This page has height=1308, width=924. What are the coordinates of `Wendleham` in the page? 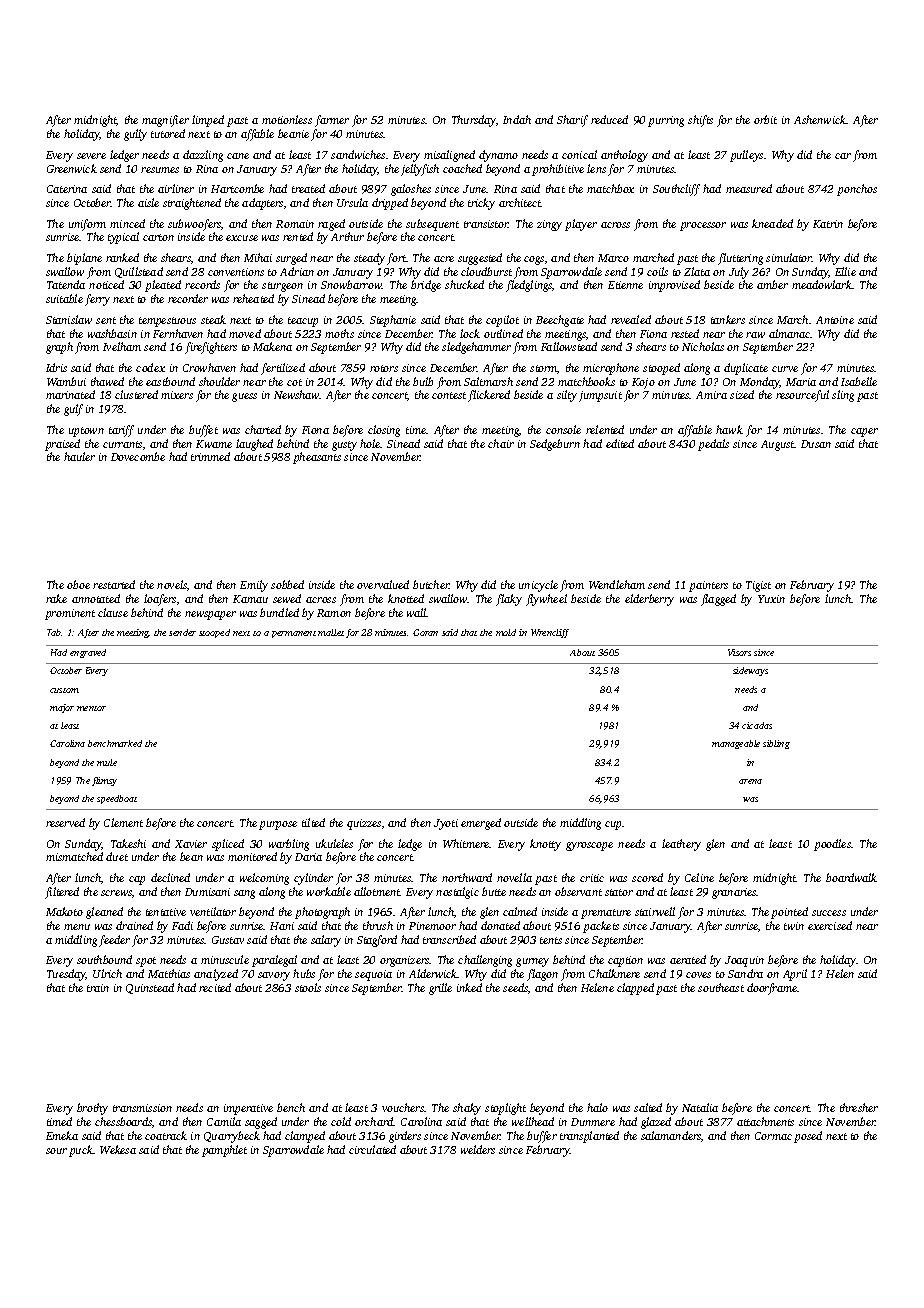 It's located at (617, 584).
